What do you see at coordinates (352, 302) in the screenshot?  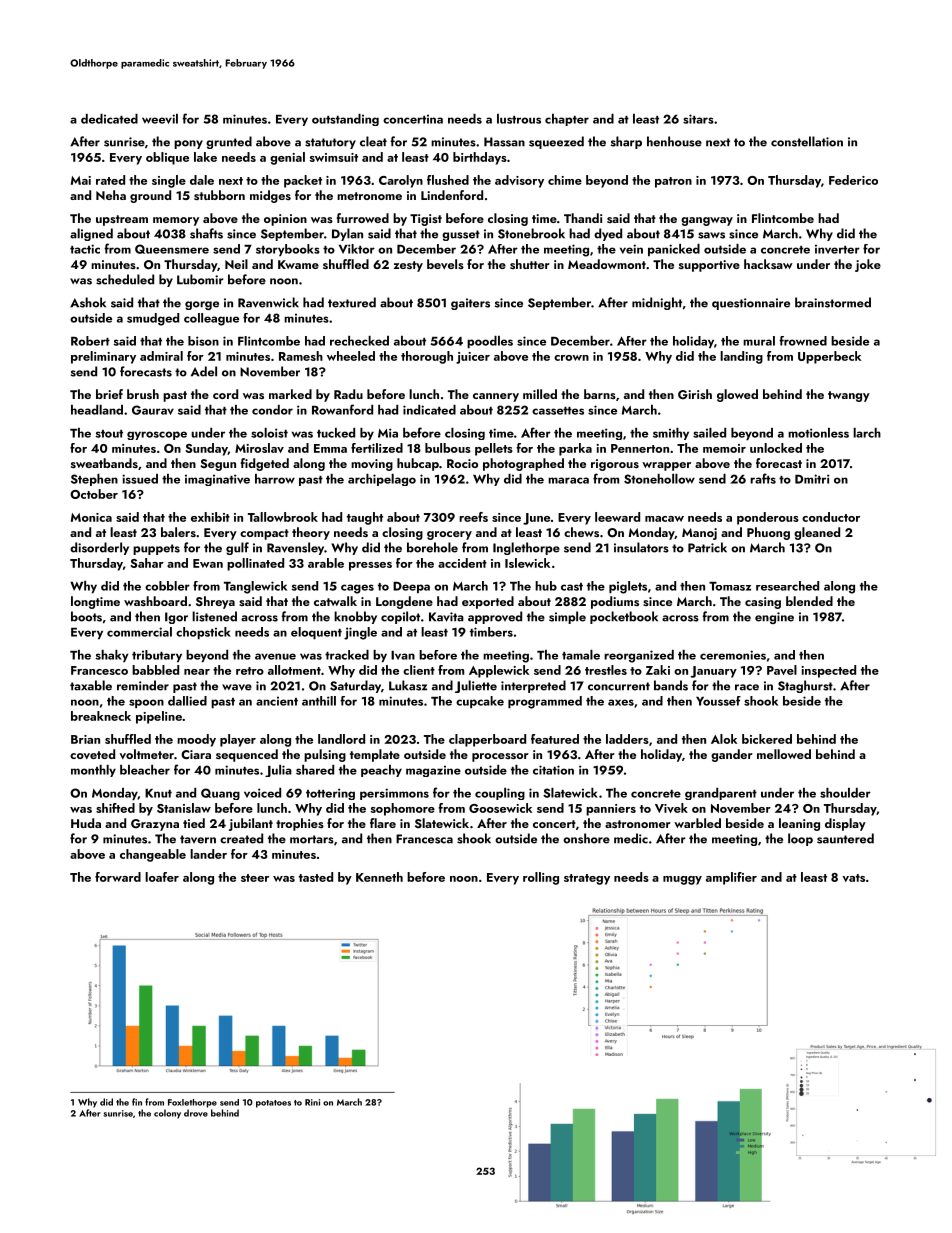 I see `textured` at bounding box center [352, 302].
